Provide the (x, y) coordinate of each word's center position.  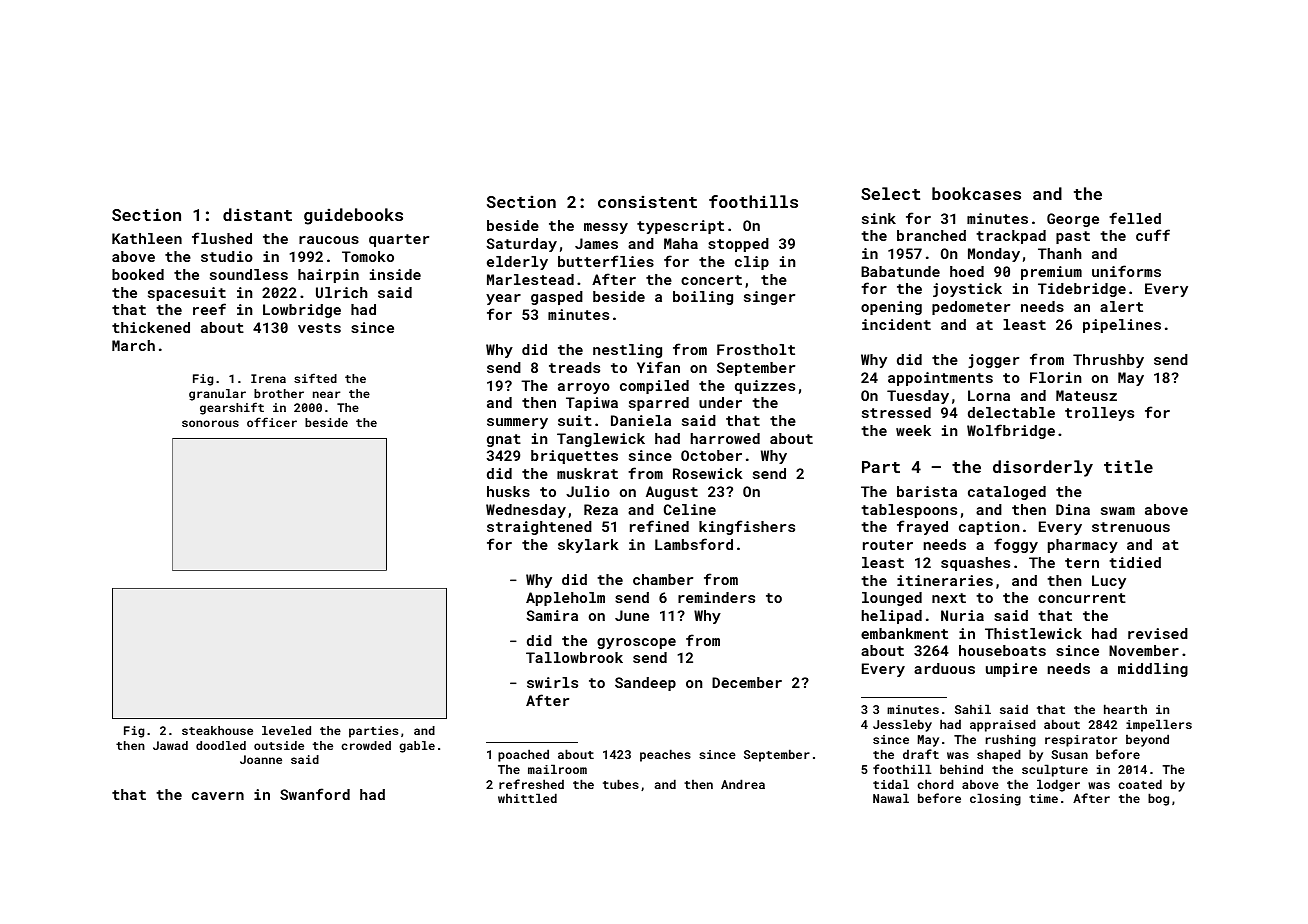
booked (138, 274)
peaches (665, 755)
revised (1158, 633)
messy (606, 228)
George (1073, 220)
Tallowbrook (574, 657)
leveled (286, 730)
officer (272, 422)
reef (209, 309)
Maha (681, 243)
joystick (967, 290)
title (1128, 466)
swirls (552, 682)
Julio (588, 491)
